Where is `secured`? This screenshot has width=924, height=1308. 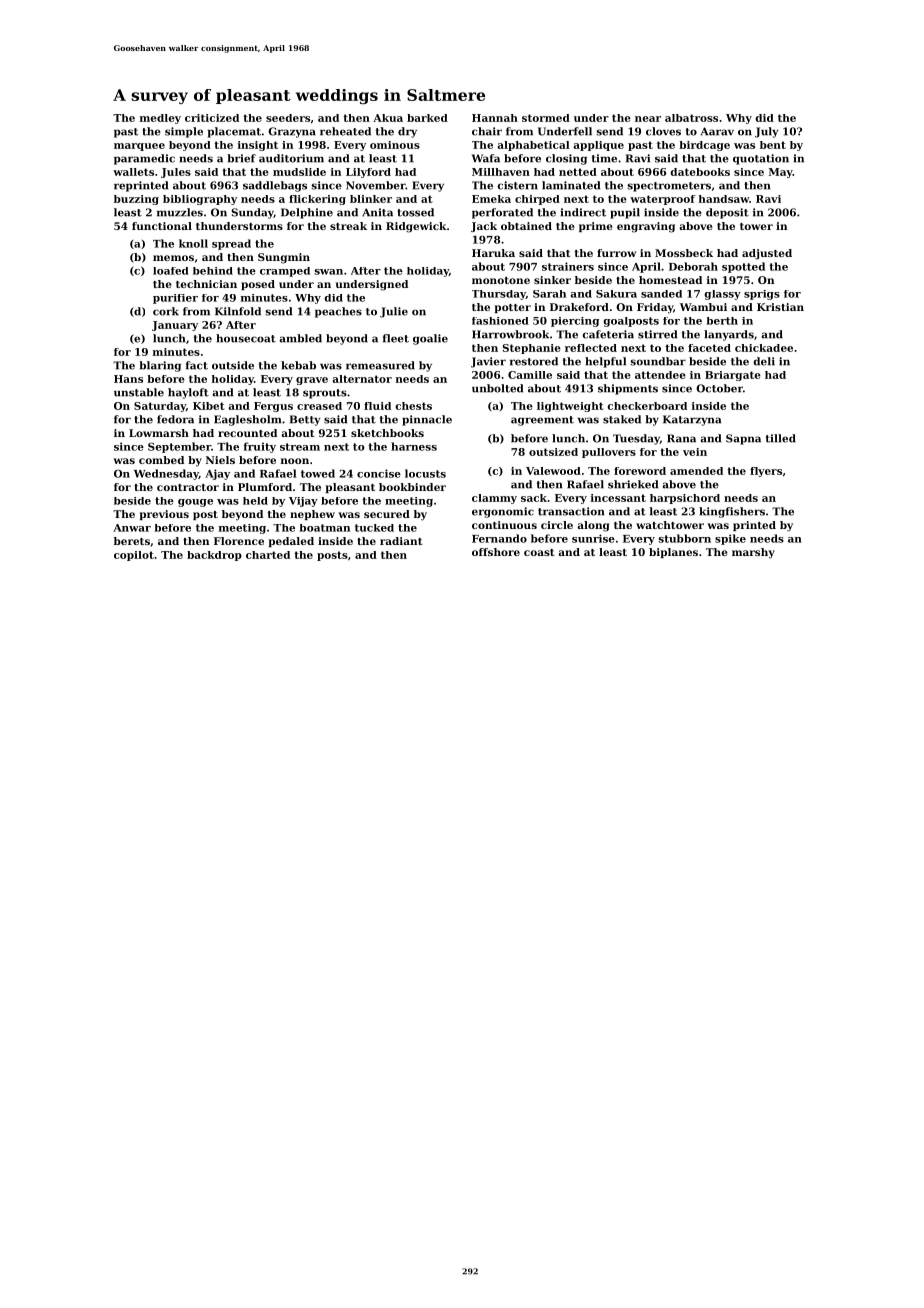
secured is located at coordinates (387, 514).
